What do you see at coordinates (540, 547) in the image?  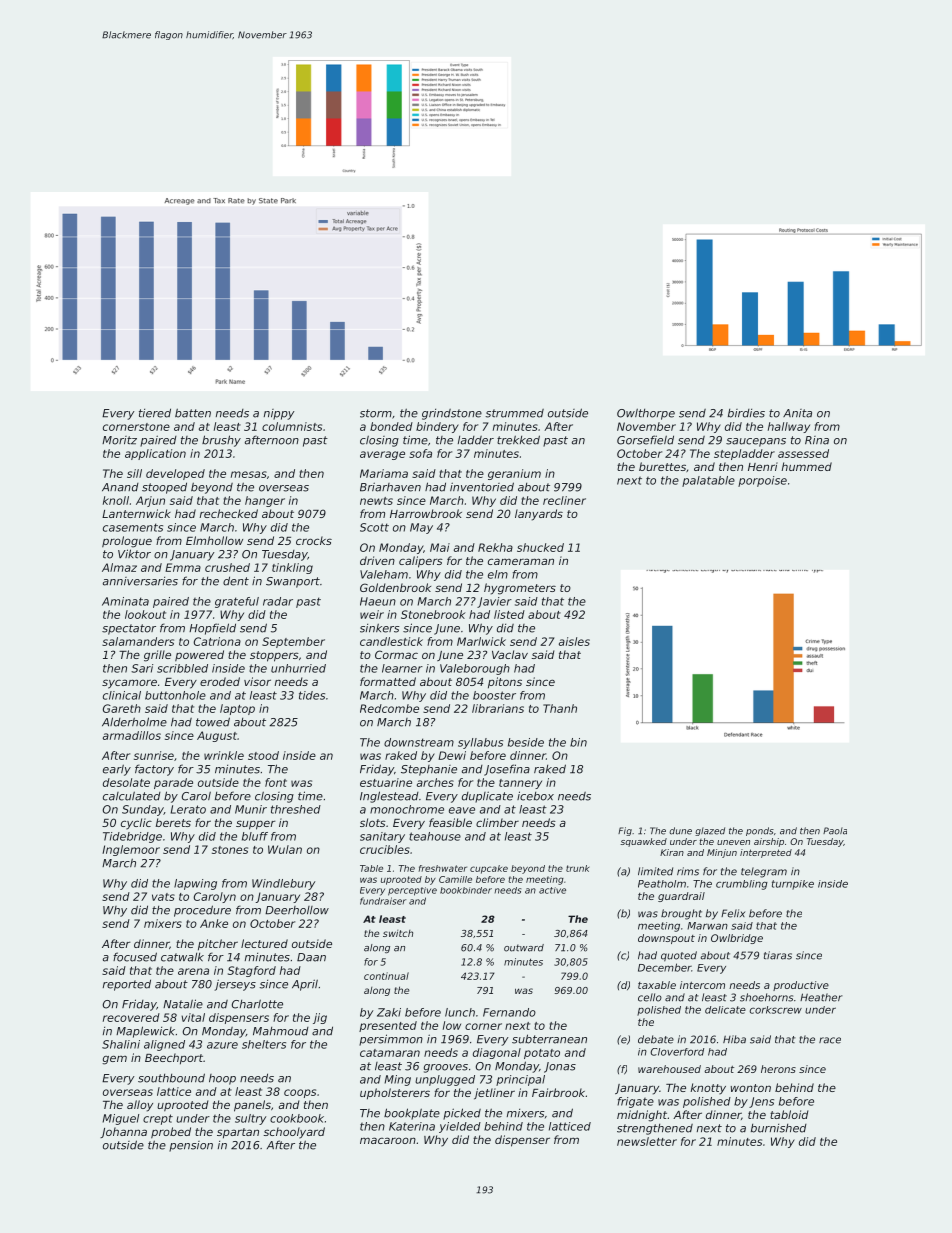 I see `shucked` at bounding box center [540, 547].
